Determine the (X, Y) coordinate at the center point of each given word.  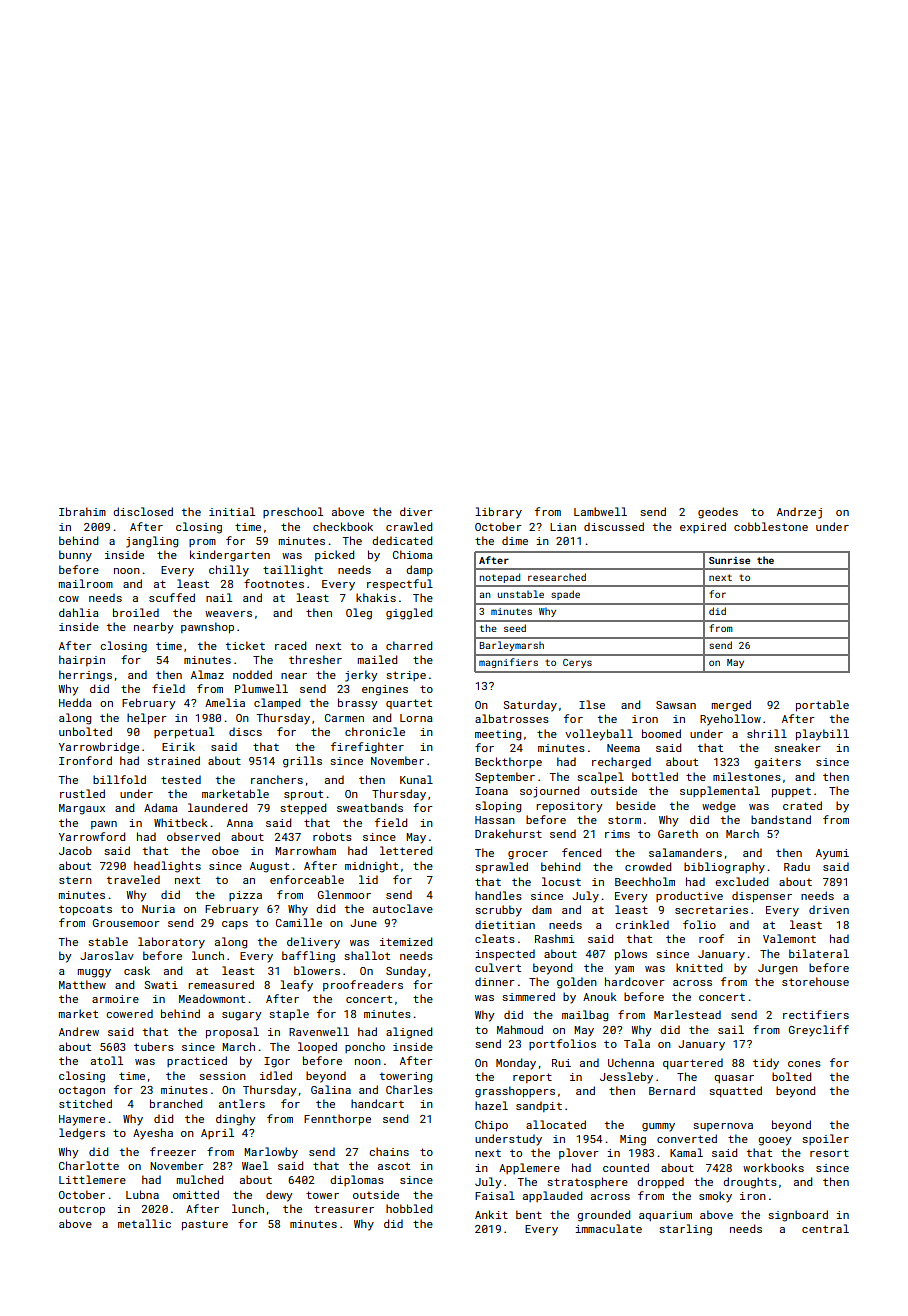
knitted (699, 967)
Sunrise (729, 560)
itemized (406, 941)
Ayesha (153, 1134)
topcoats (85, 910)
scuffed (172, 597)
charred (409, 645)
